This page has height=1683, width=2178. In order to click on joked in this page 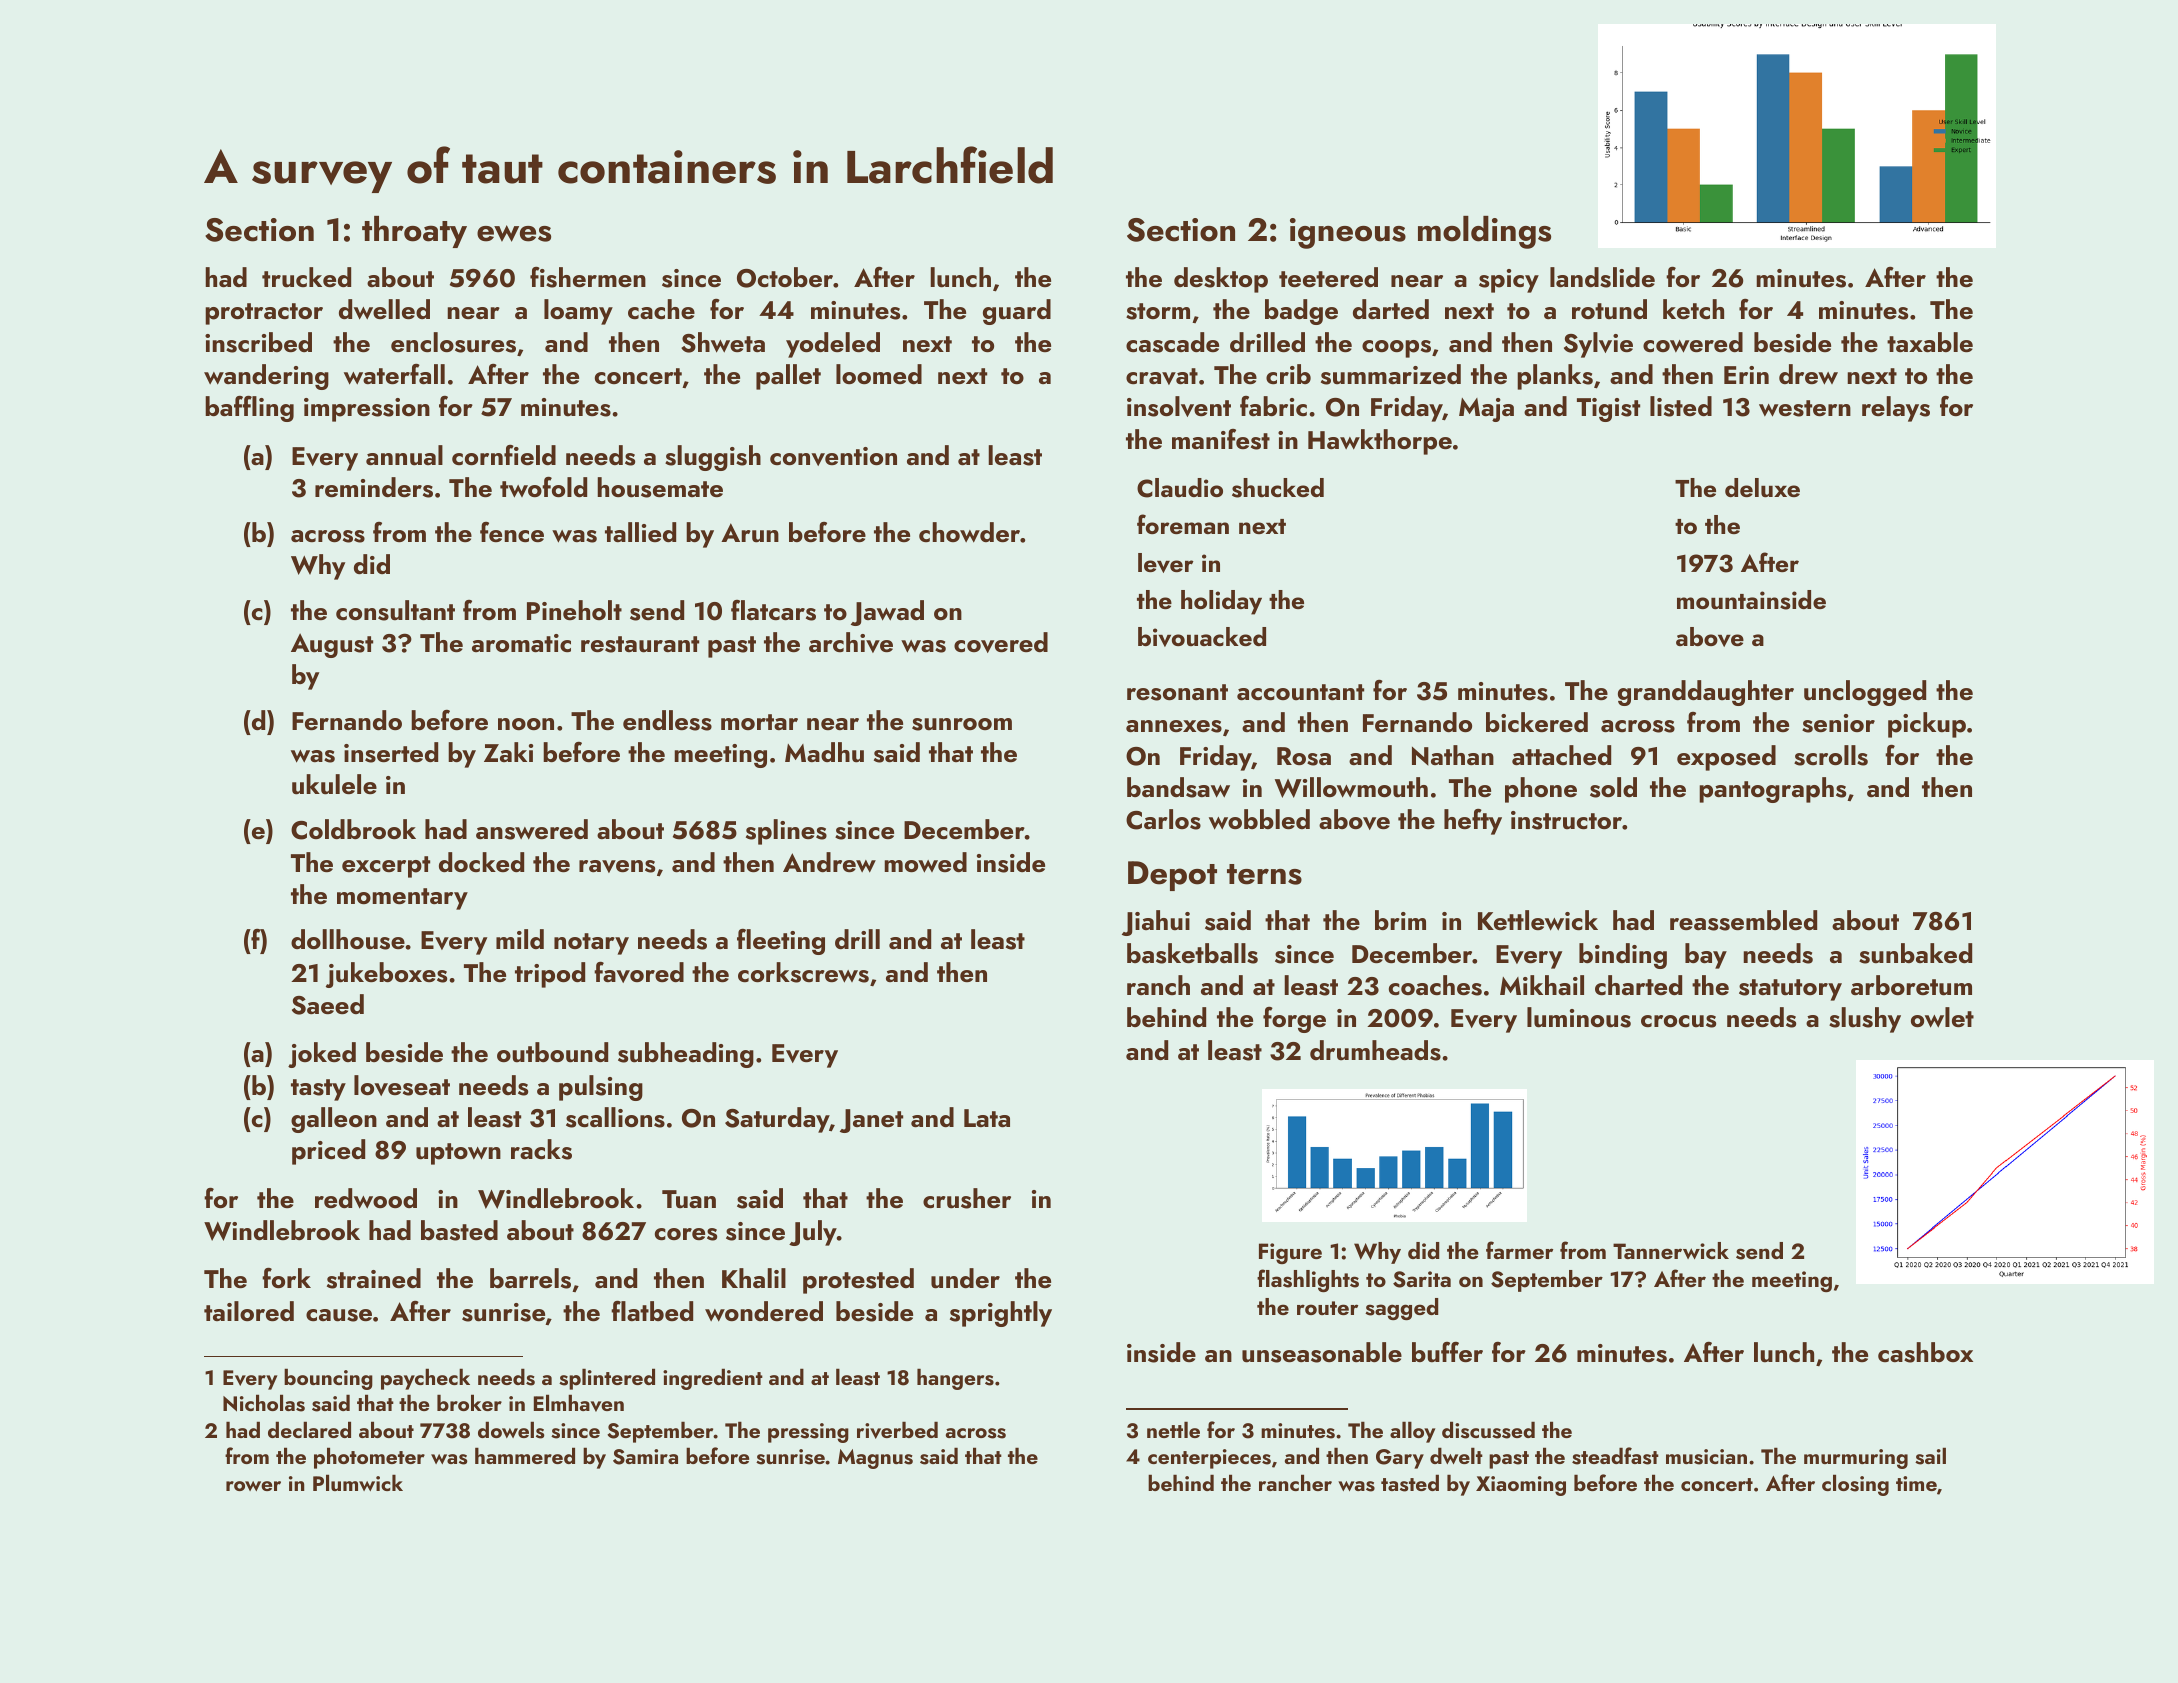, I will do `click(322, 1055)`.
